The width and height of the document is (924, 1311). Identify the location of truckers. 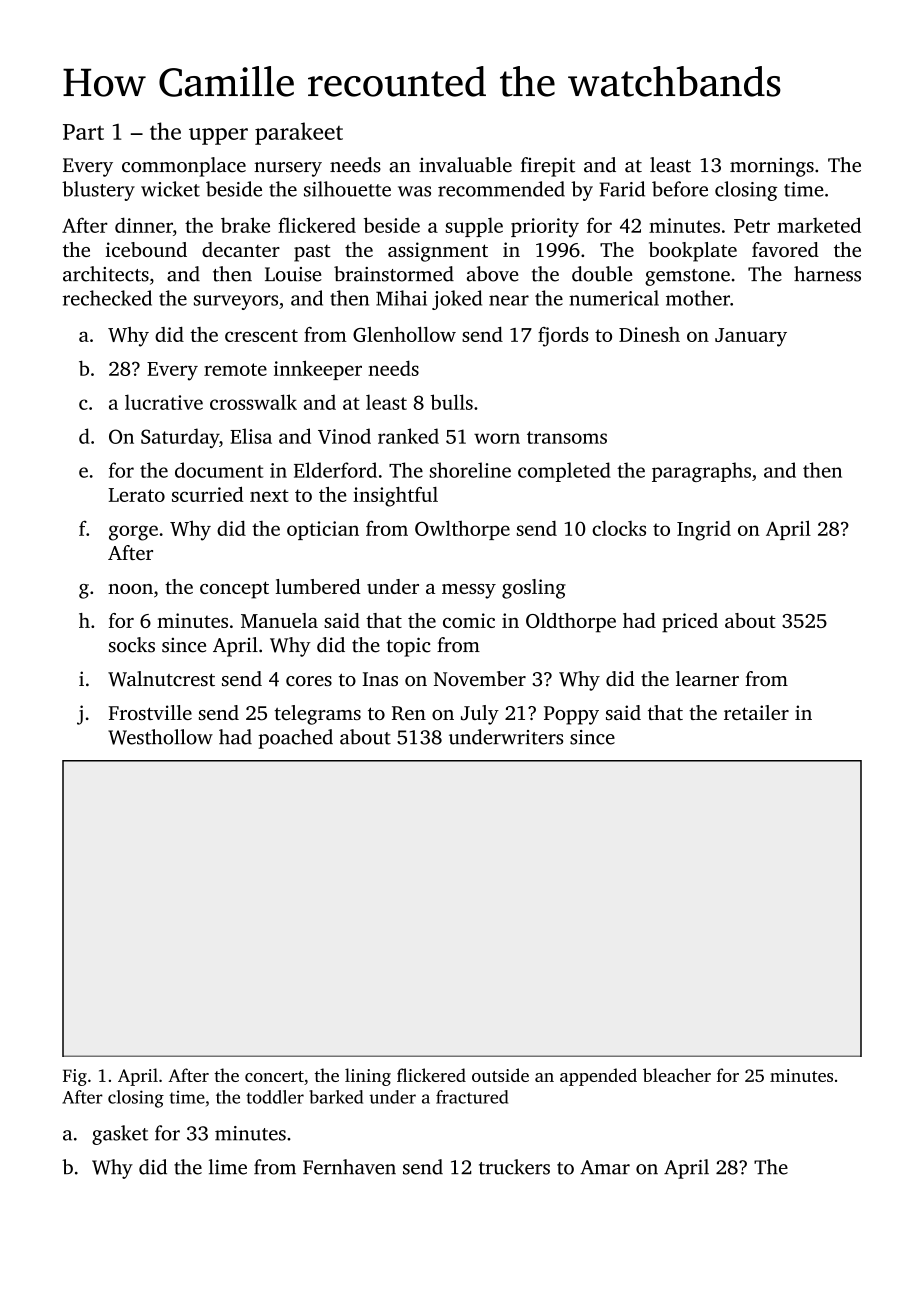
(514, 1167).
